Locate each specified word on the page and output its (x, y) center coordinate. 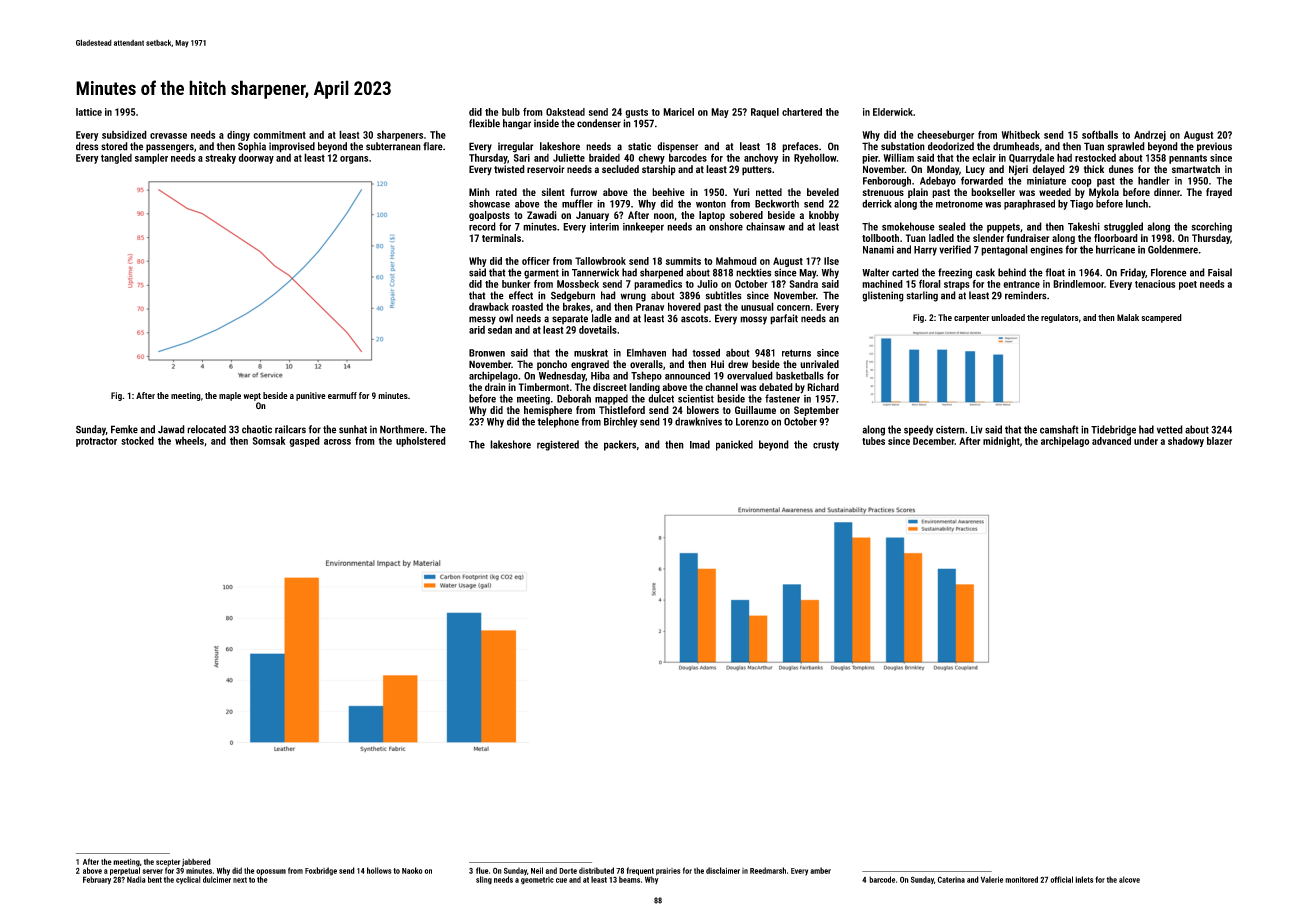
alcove (1129, 879)
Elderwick (893, 112)
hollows (379, 870)
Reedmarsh (768, 870)
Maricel (678, 112)
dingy (238, 136)
